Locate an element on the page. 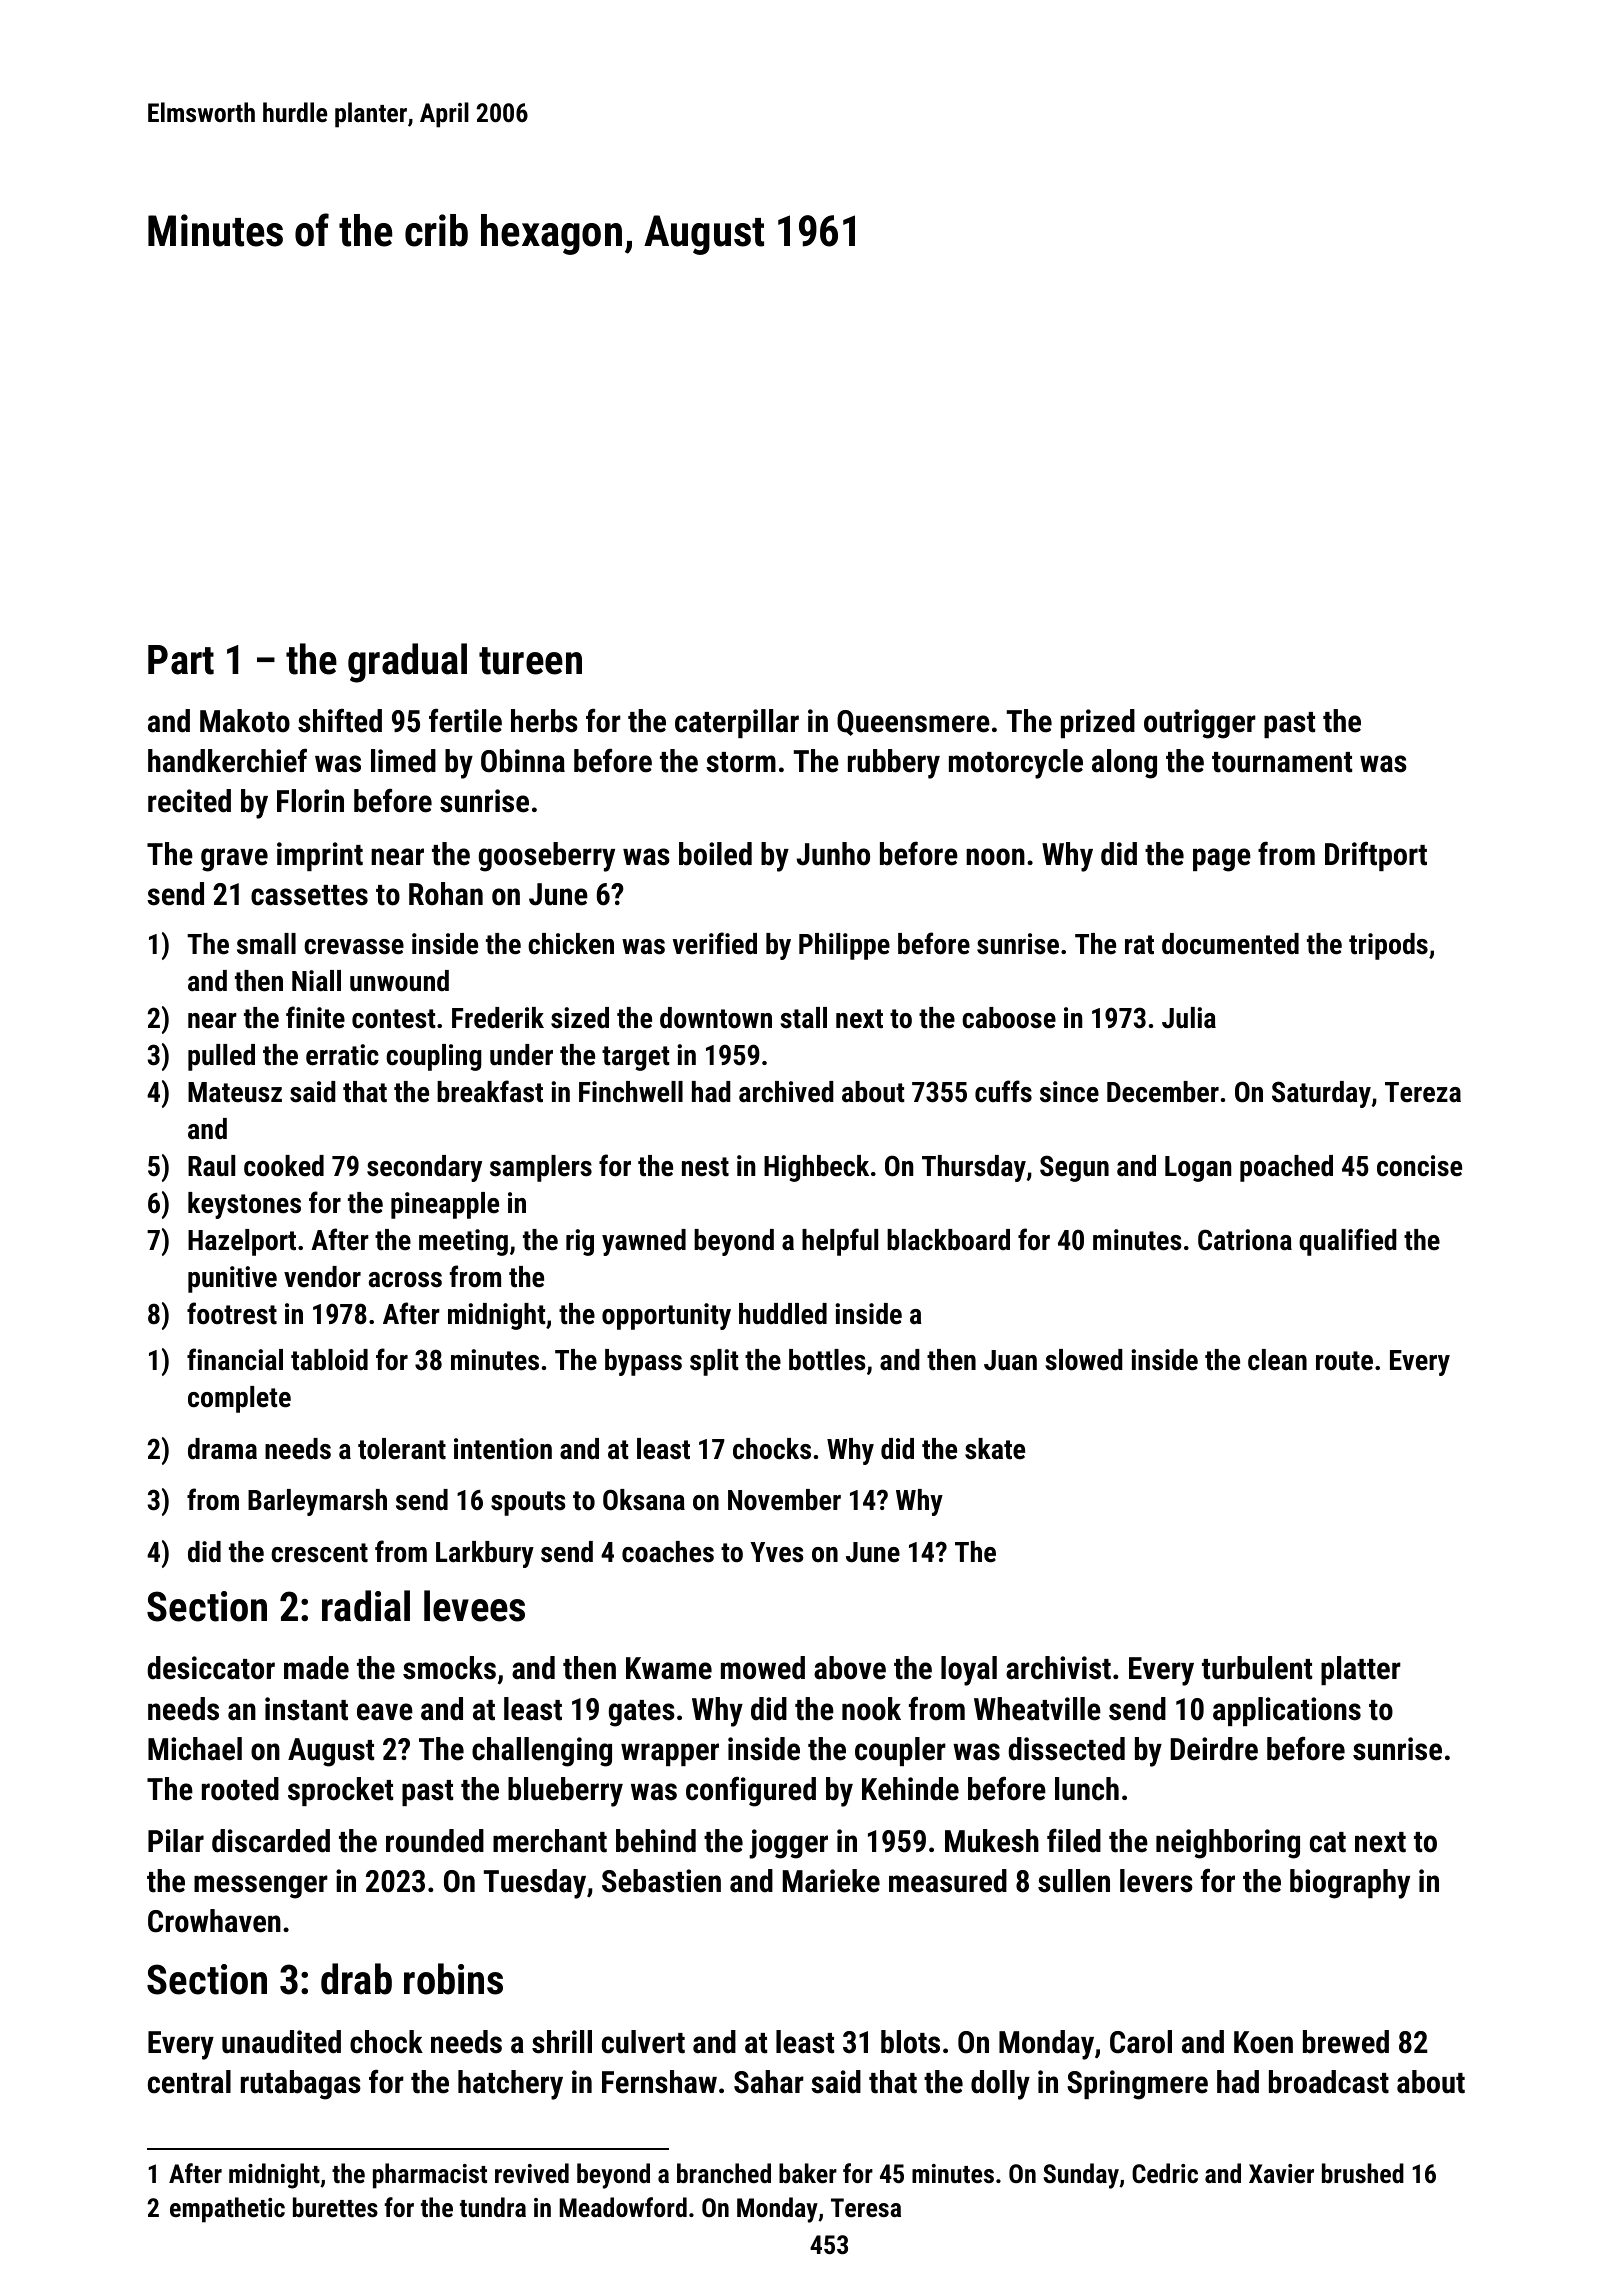 This image has width=1620, height=2292. coaches is located at coordinates (668, 1552).
